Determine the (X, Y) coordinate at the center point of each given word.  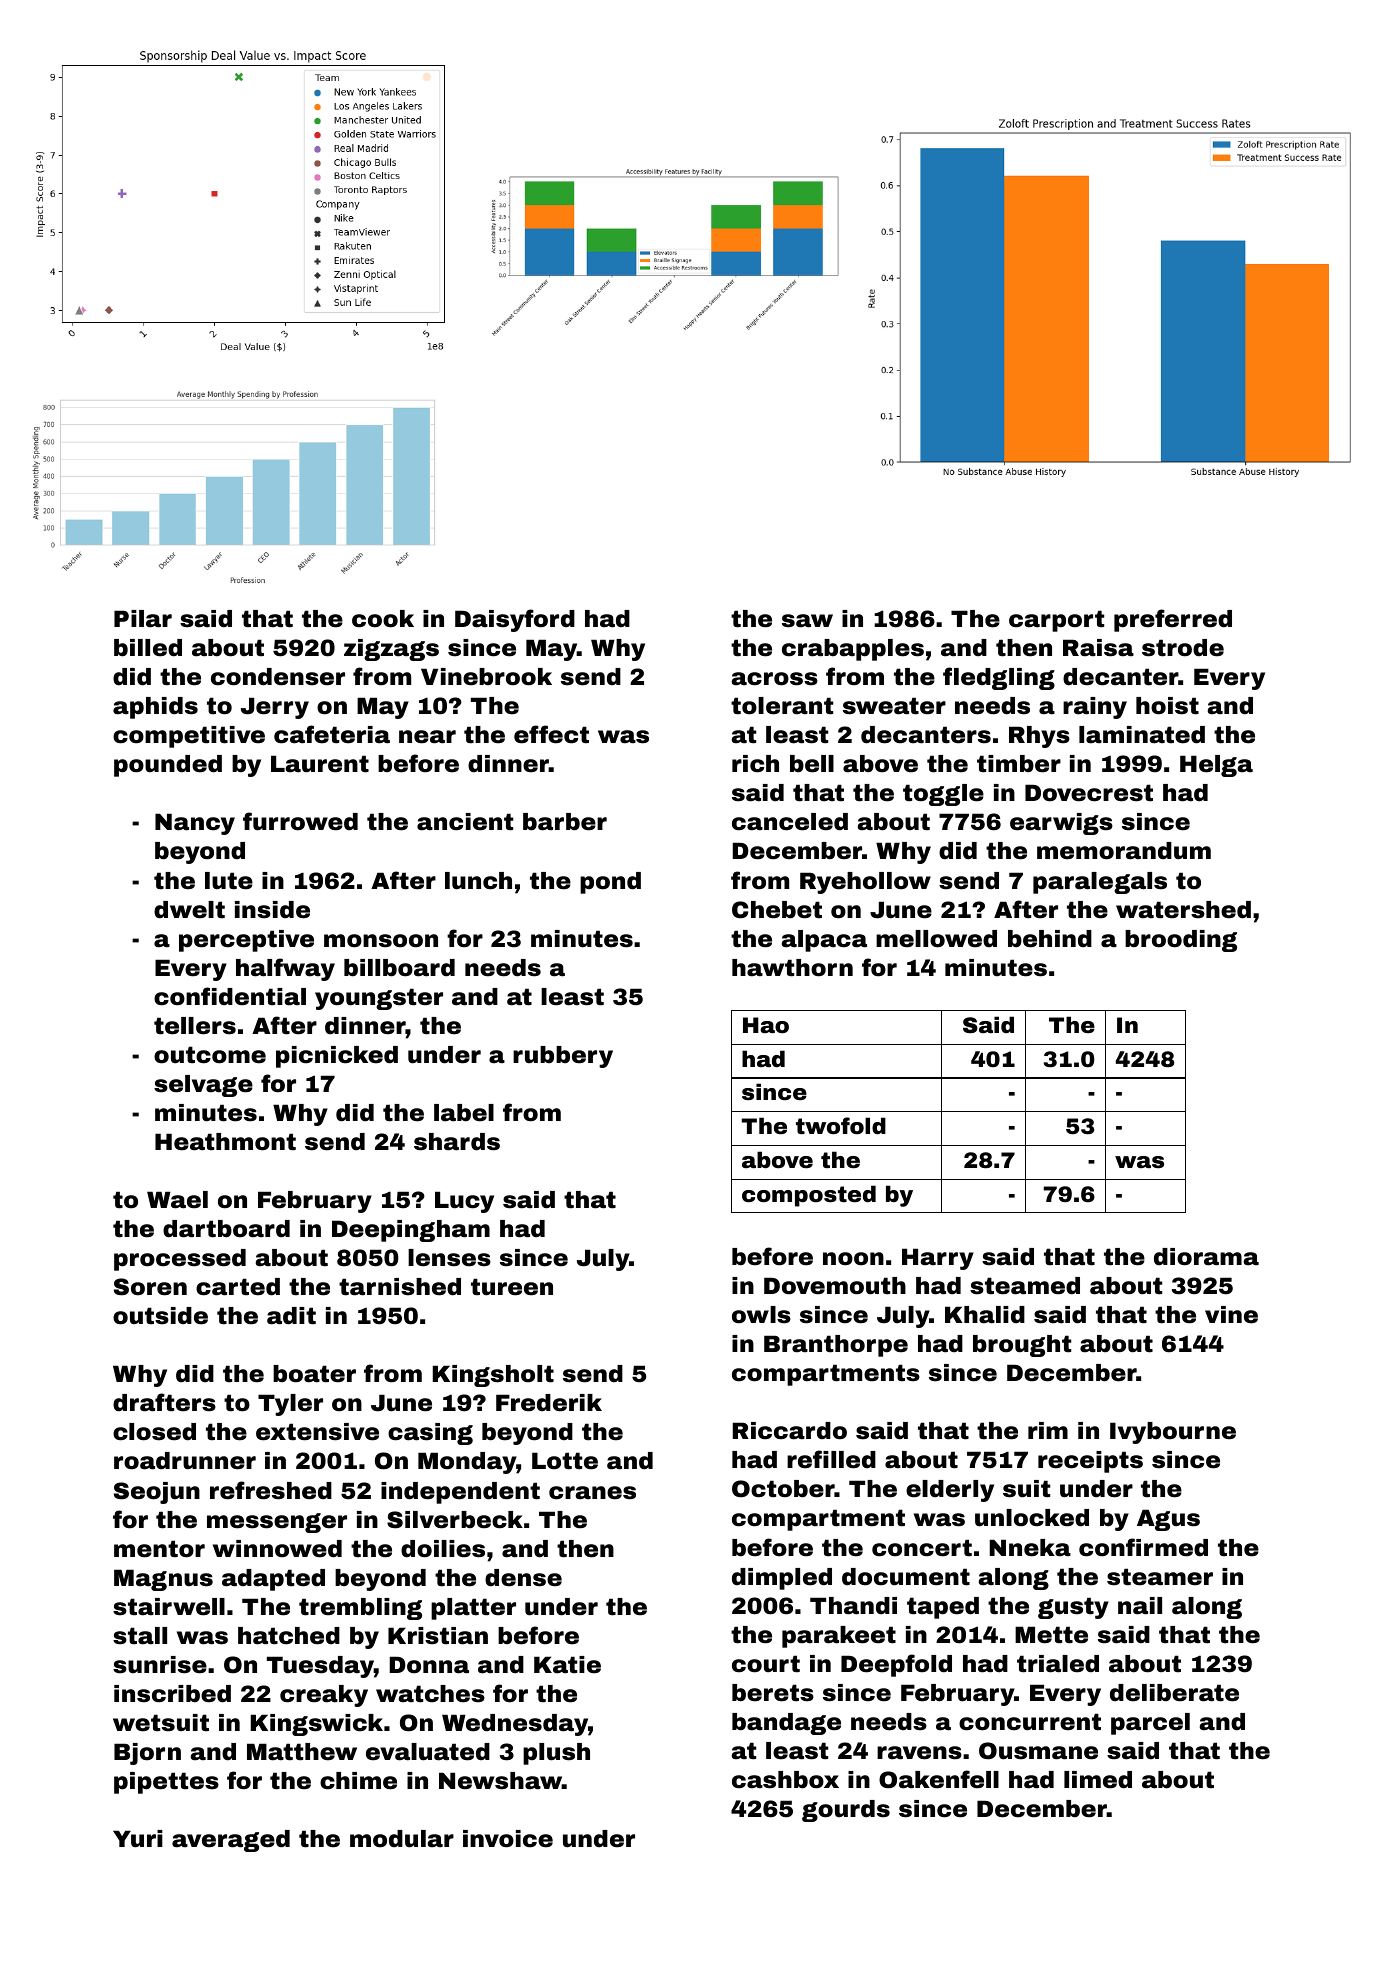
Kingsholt (493, 1376)
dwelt (189, 910)
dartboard (226, 1229)
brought (1022, 1346)
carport (1056, 621)
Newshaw (500, 1781)
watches (430, 1694)
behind (1050, 939)
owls (761, 1315)
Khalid (985, 1315)
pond (610, 883)
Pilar (143, 619)
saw (807, 621)
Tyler (290, 1405)
